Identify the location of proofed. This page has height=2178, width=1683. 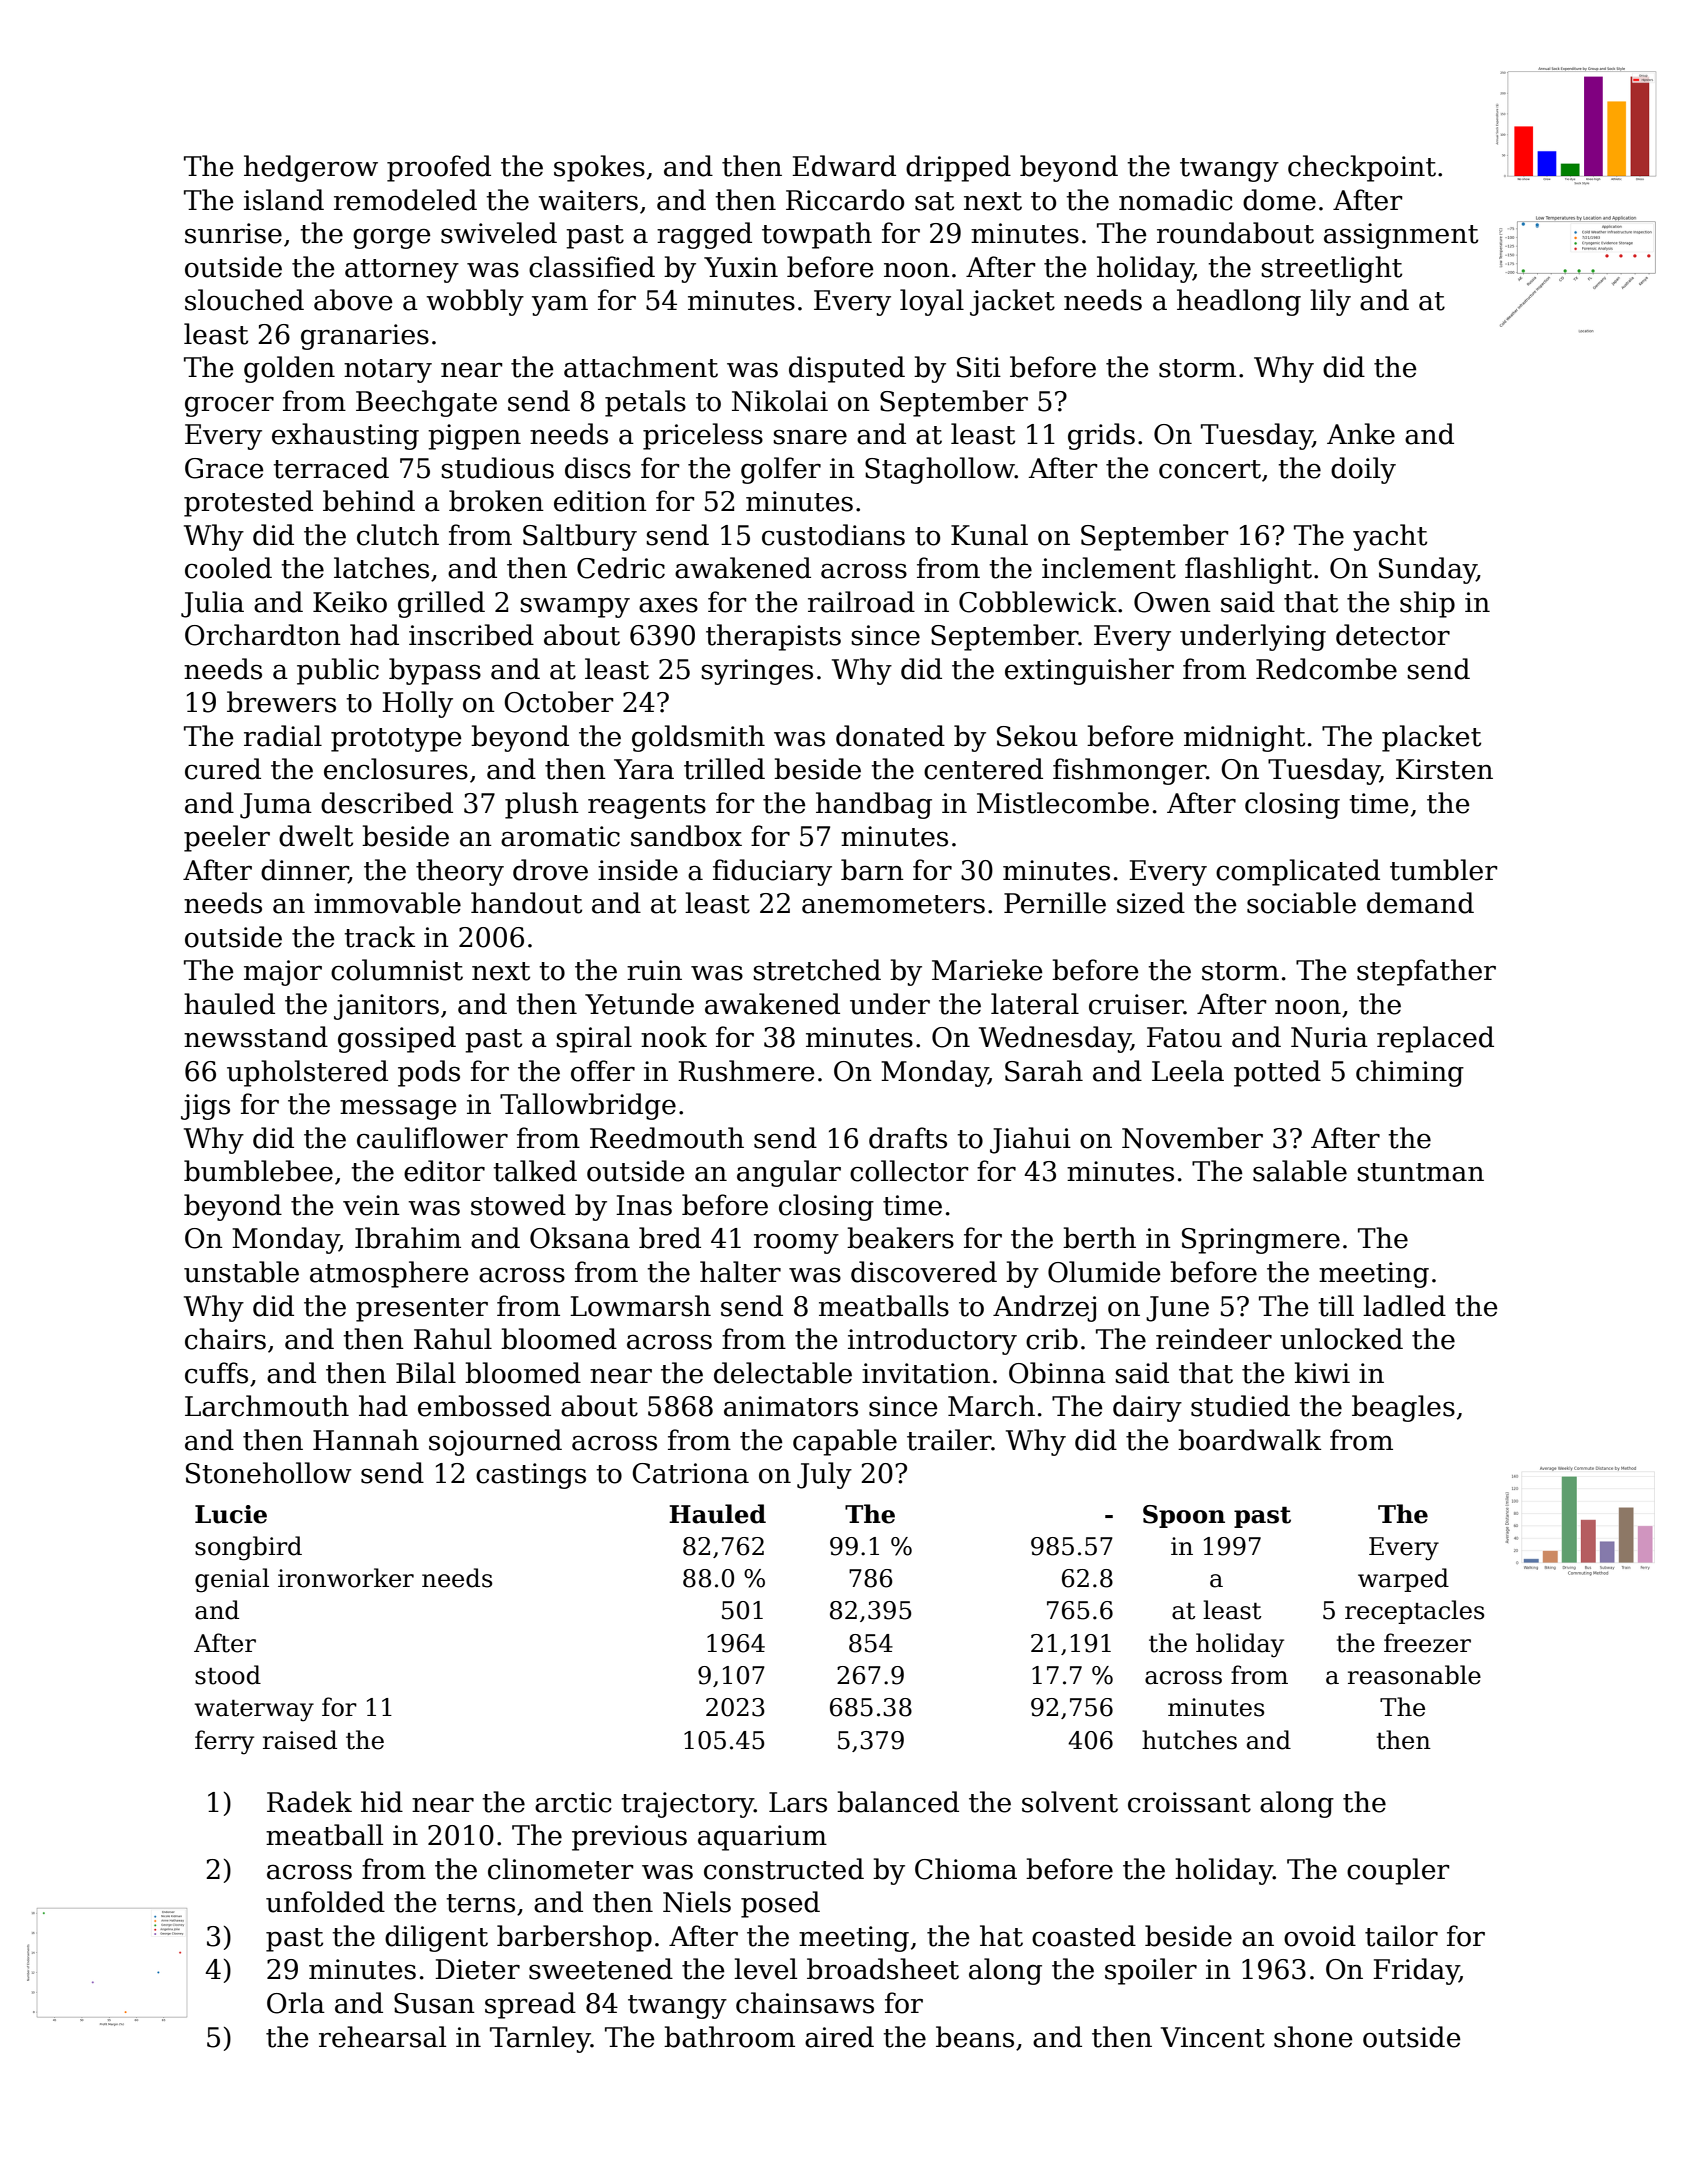
(439, 168).
